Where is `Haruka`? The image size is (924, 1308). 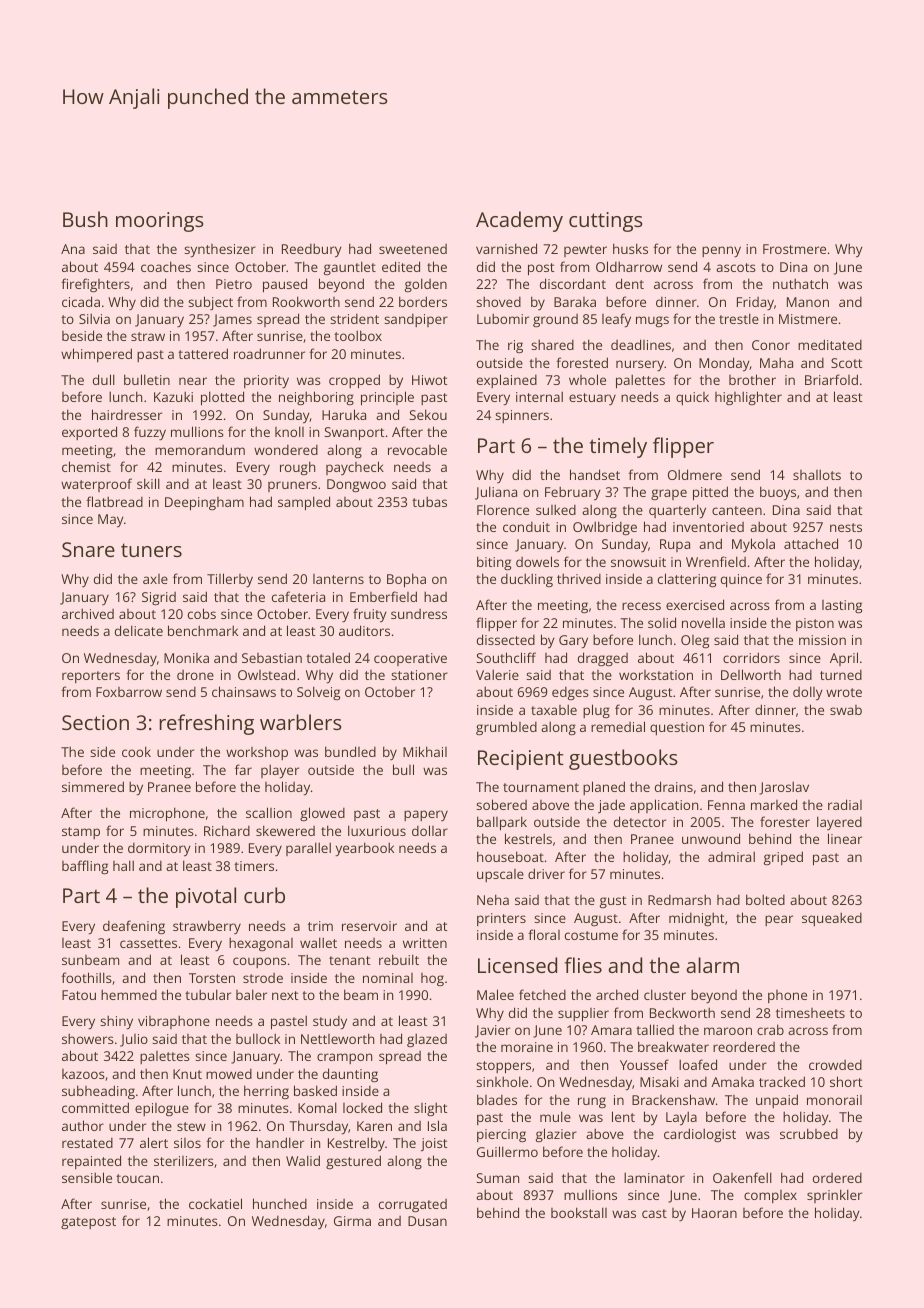
Haruka is located at coordinates (344, 414).
